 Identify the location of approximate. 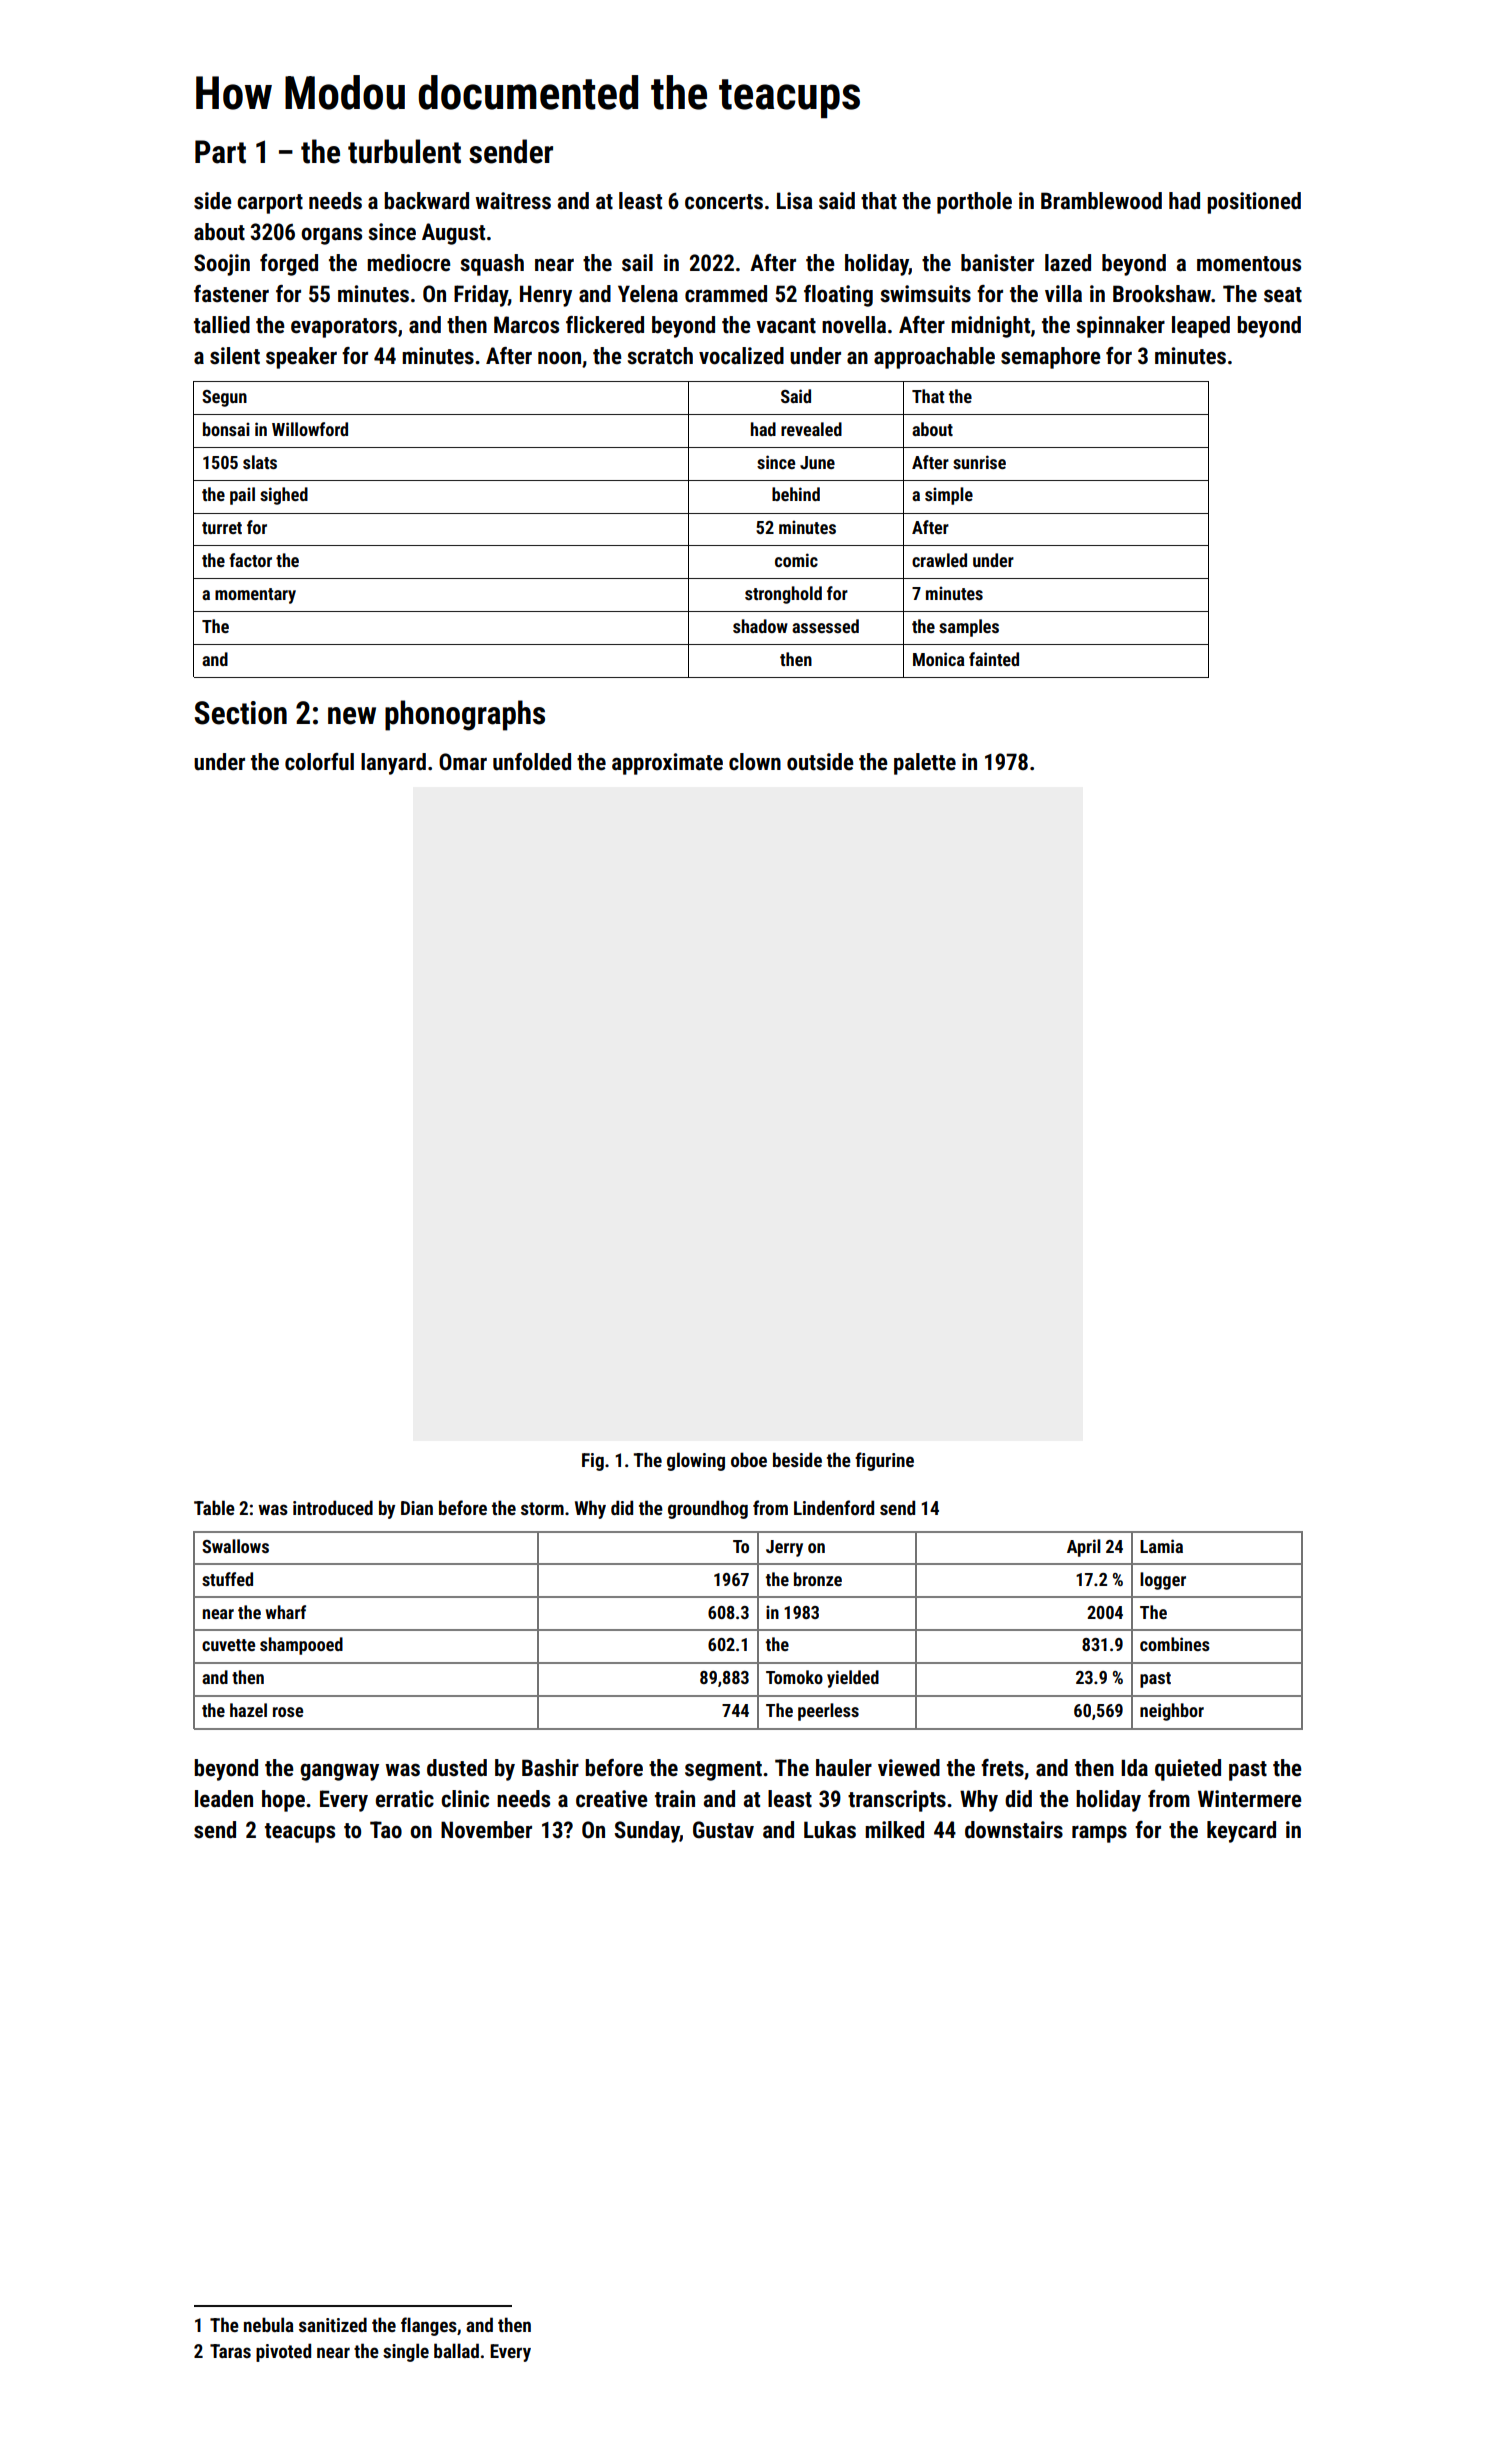
(667, 764).
